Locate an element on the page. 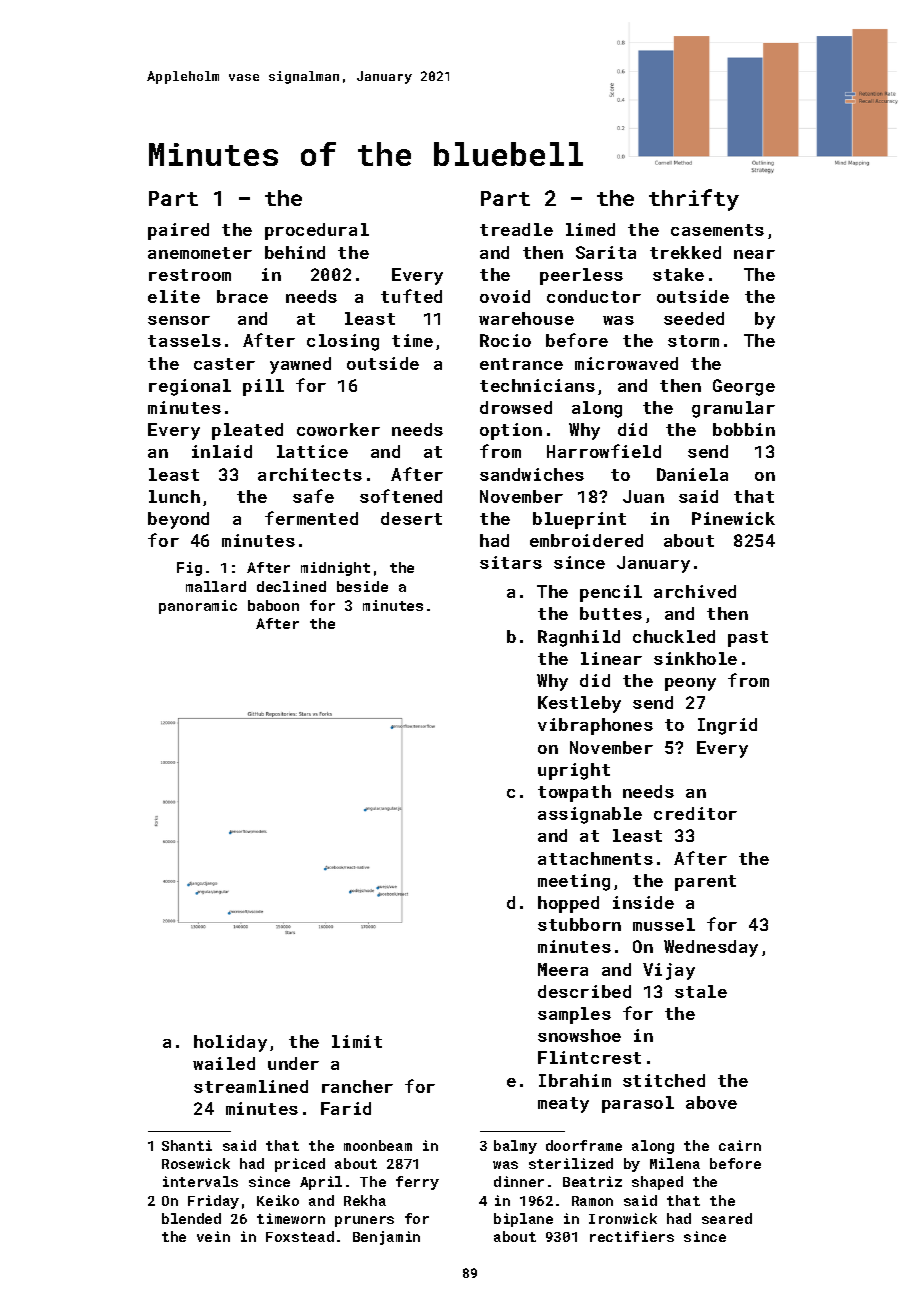 The width and height of the page is (924, 1314). inlaid is located at coordinates (222, 451).
